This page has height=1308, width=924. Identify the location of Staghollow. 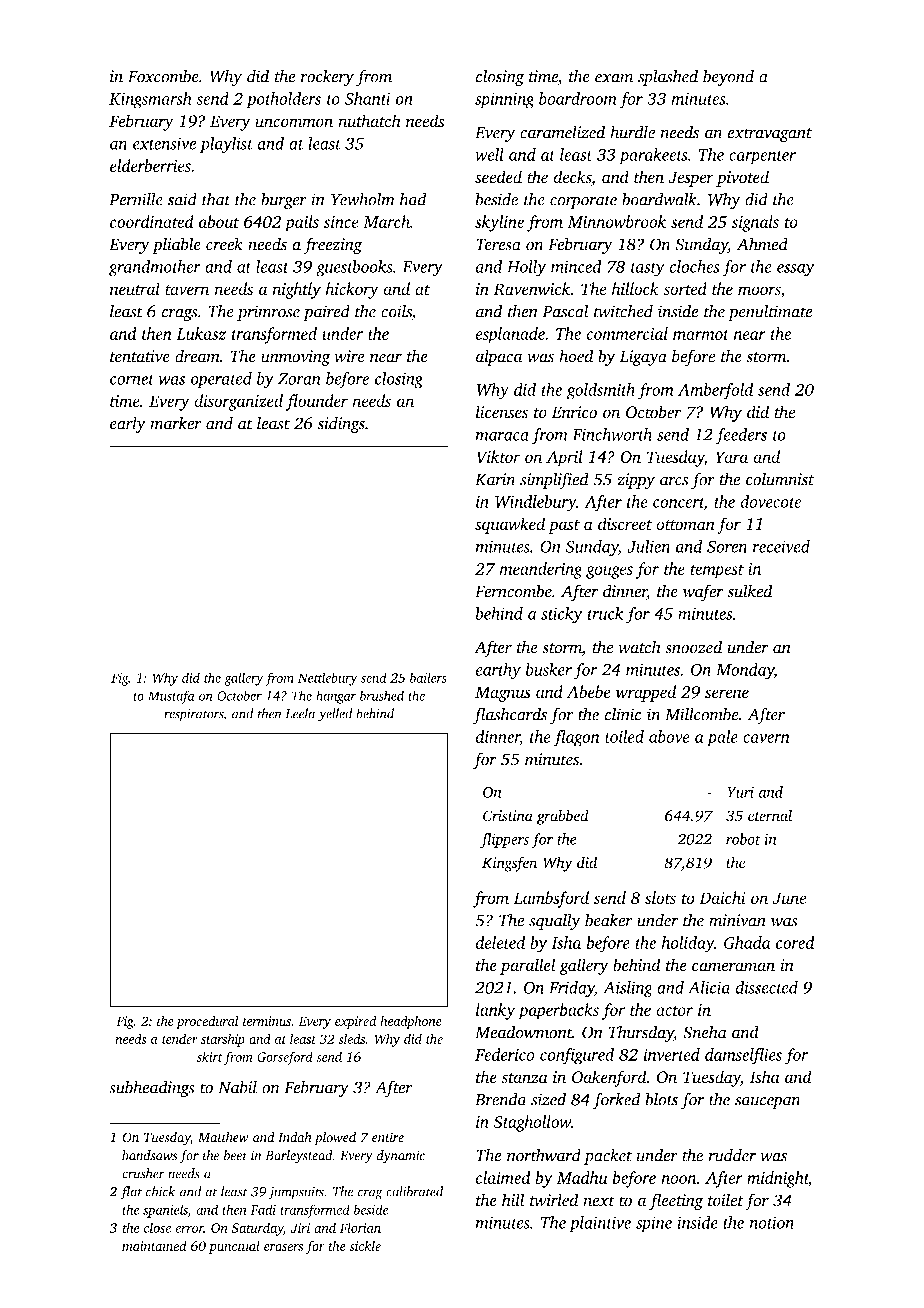
(532, 1123).
